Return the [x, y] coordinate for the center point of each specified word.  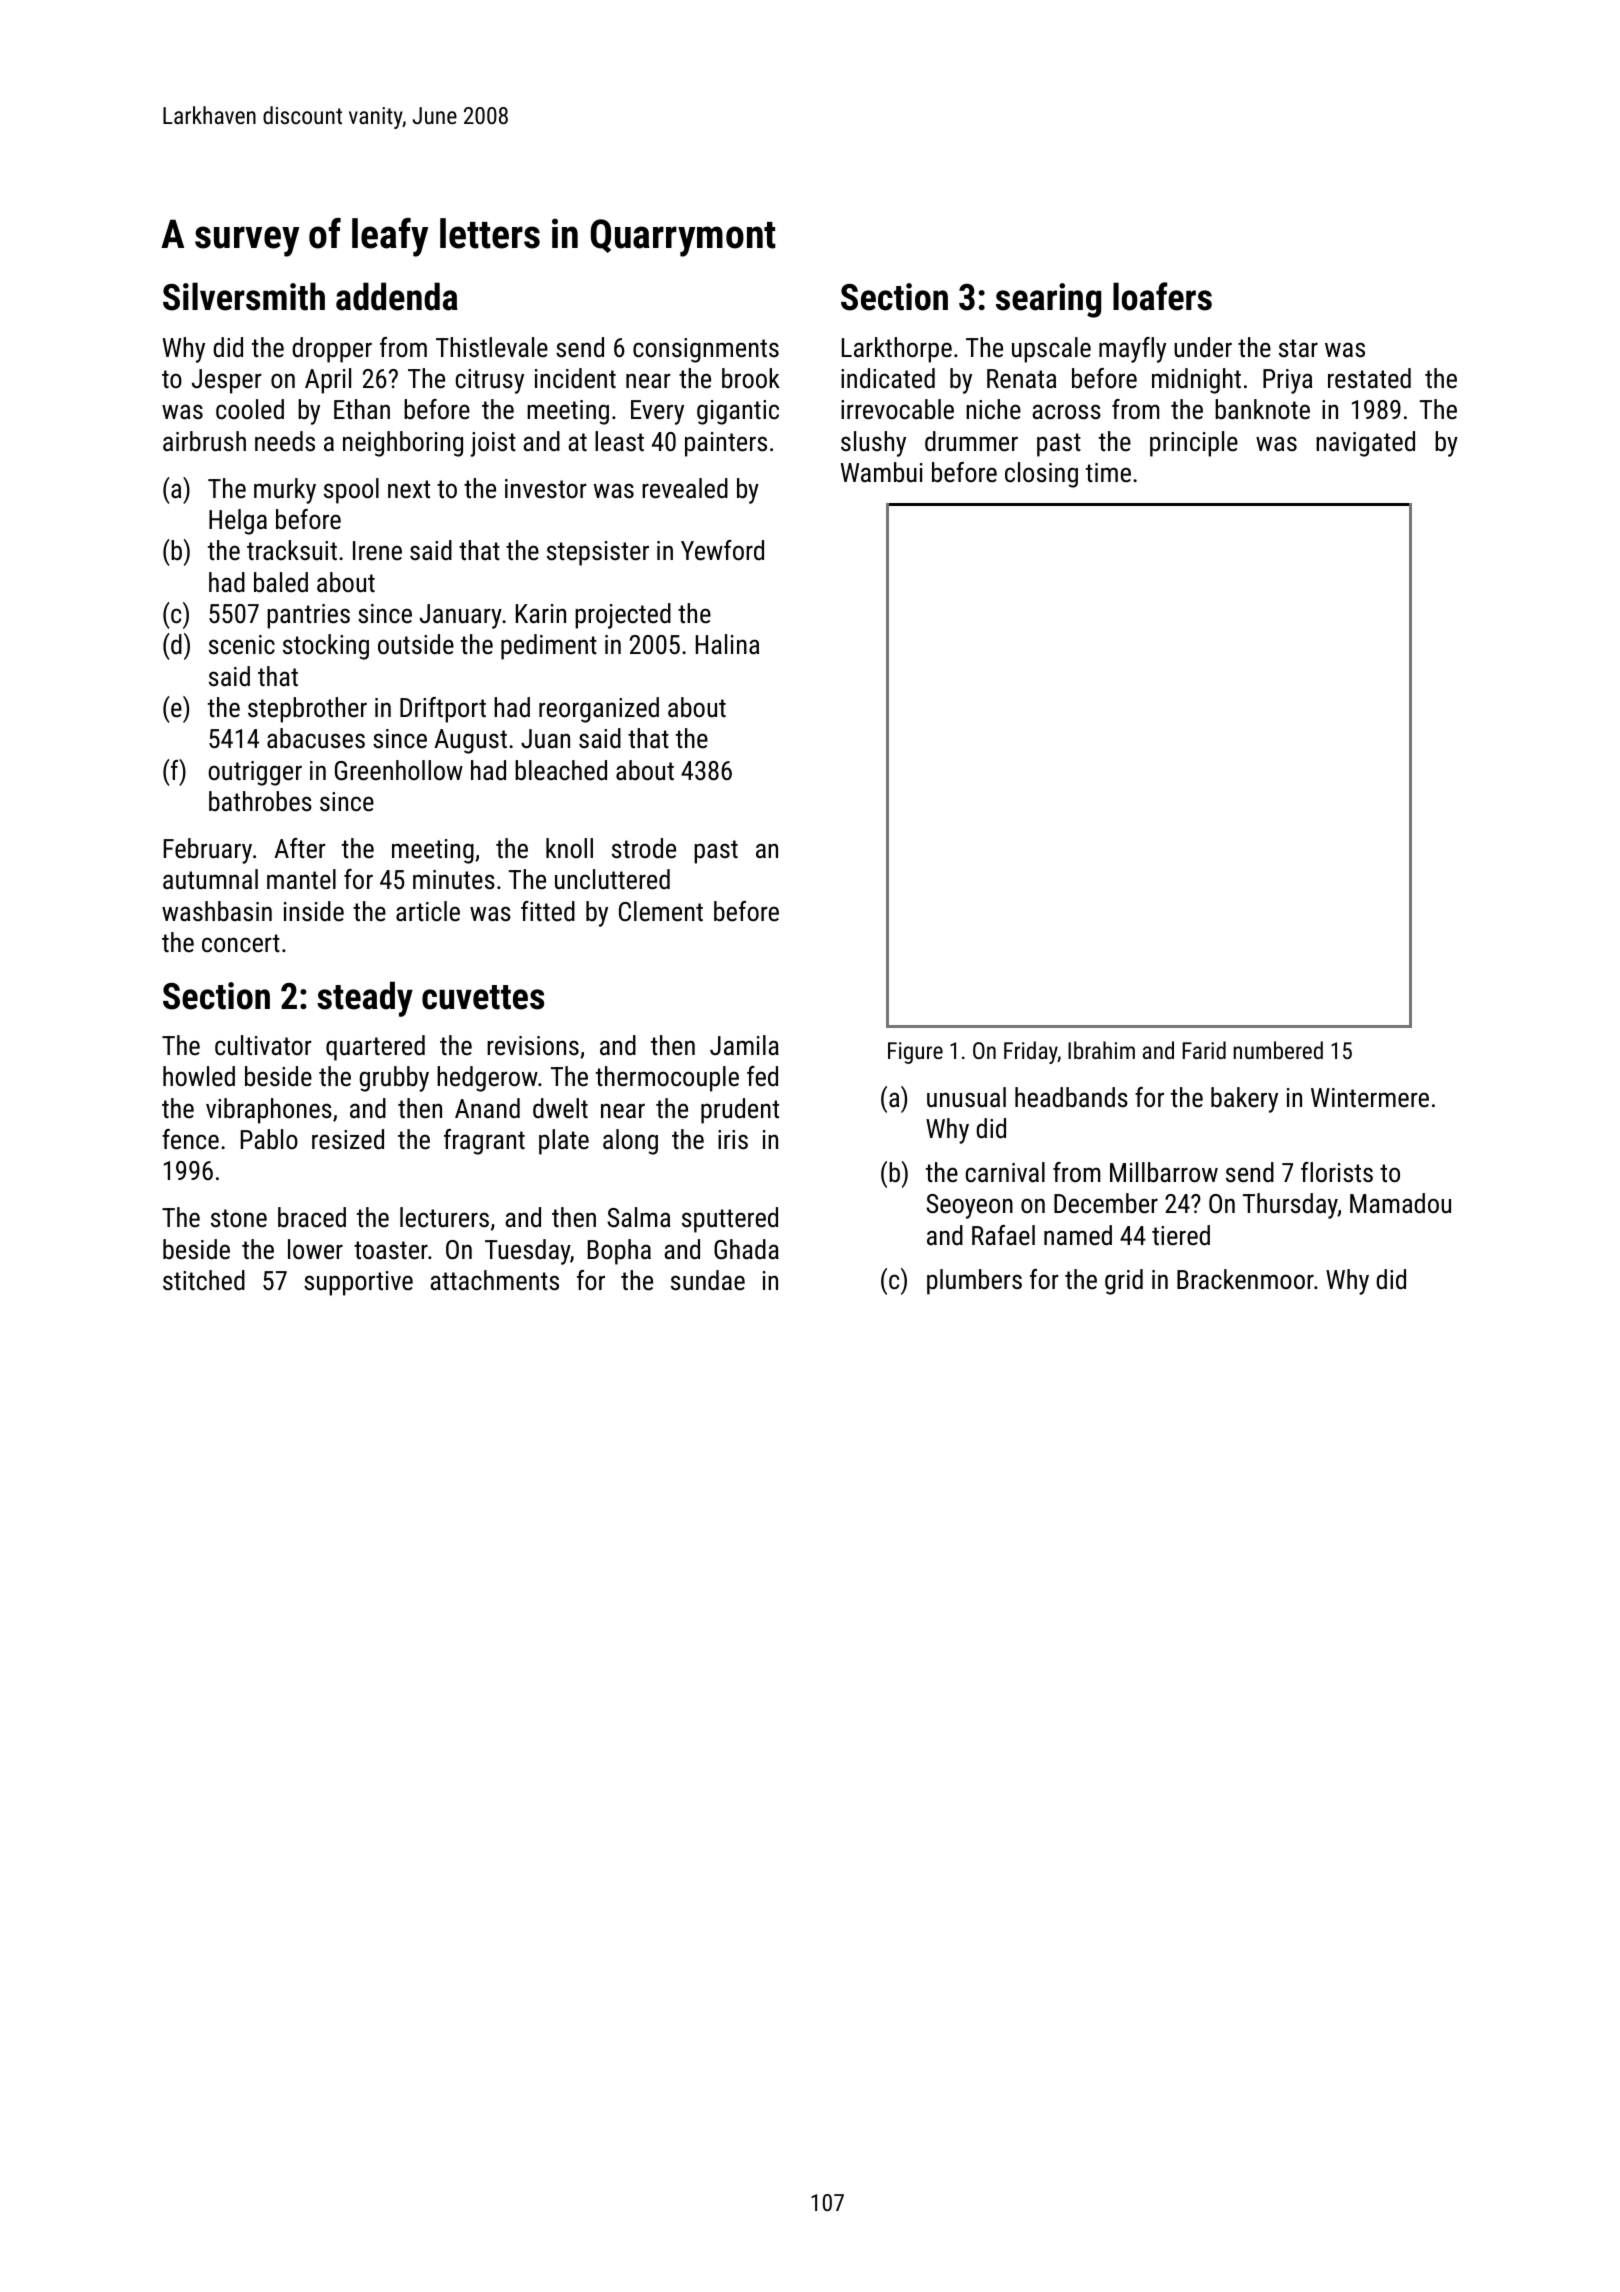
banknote [1262, 409]
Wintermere [1370, 1098]
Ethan [362, 409]
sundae [708, 1280]
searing [1048, 300]
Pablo [269, 1139]
